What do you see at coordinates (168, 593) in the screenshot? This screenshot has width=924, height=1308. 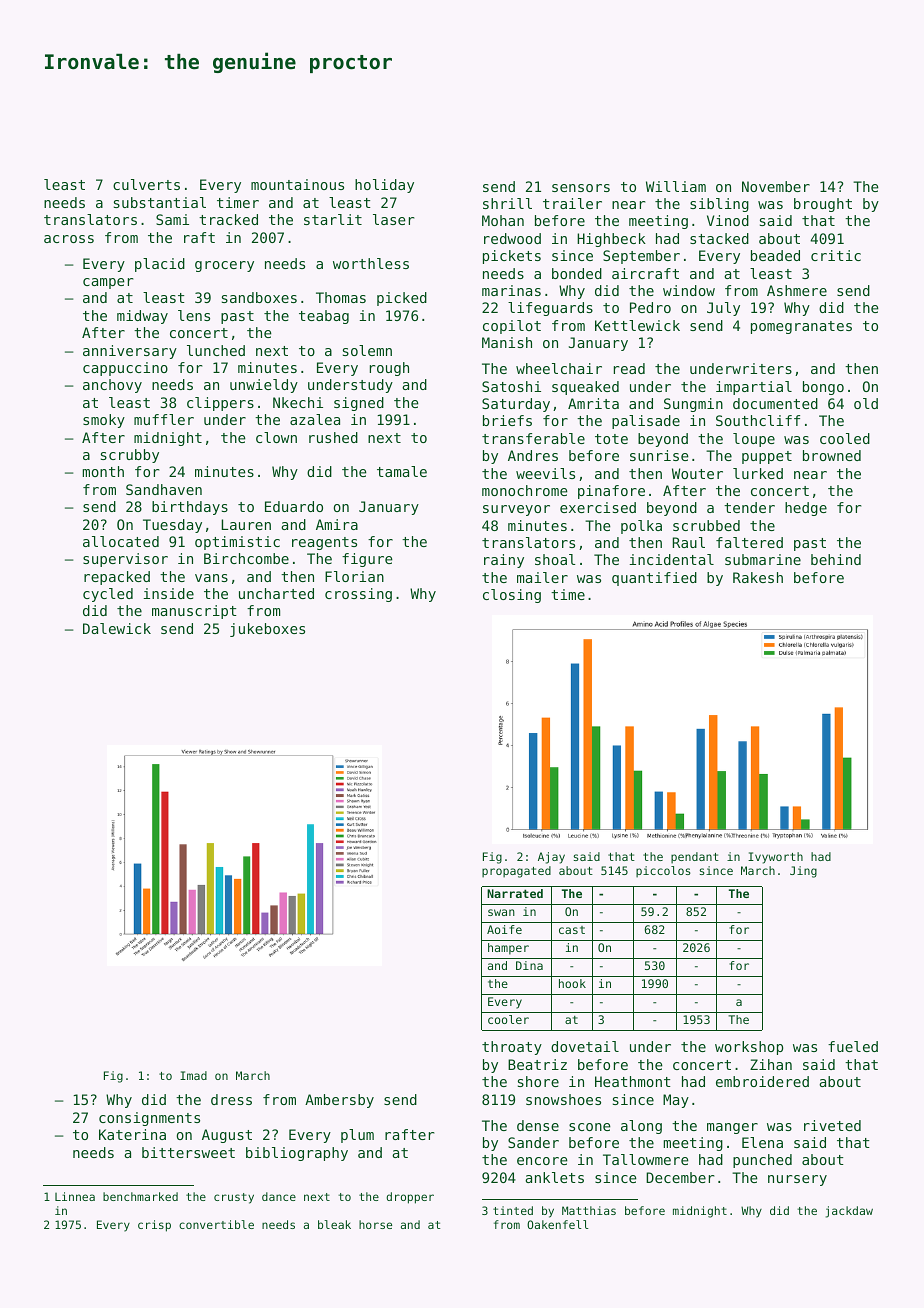 I see `inside` at bounding box center [168, 593].
